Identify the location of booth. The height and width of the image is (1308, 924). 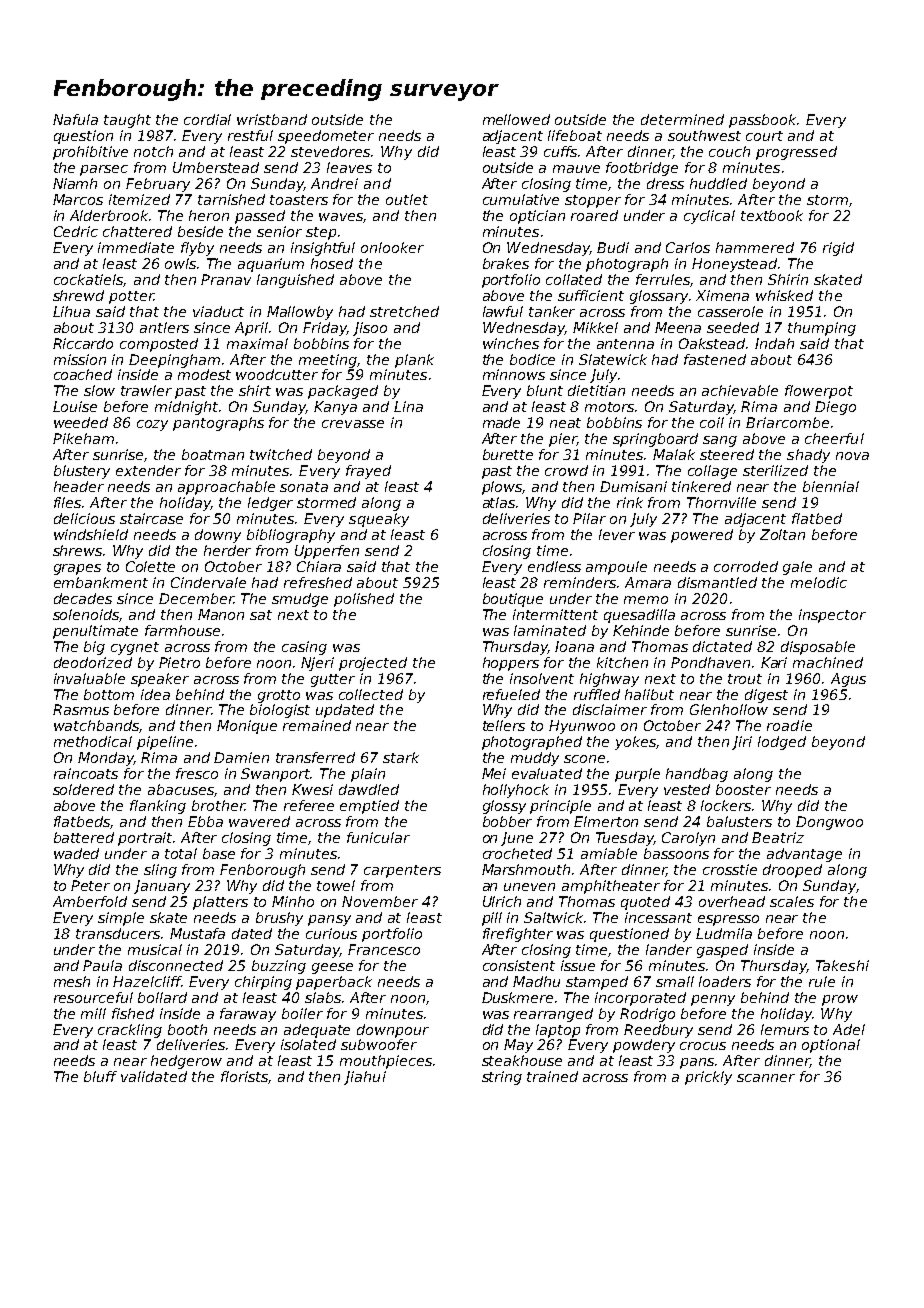
(187, 1029).
